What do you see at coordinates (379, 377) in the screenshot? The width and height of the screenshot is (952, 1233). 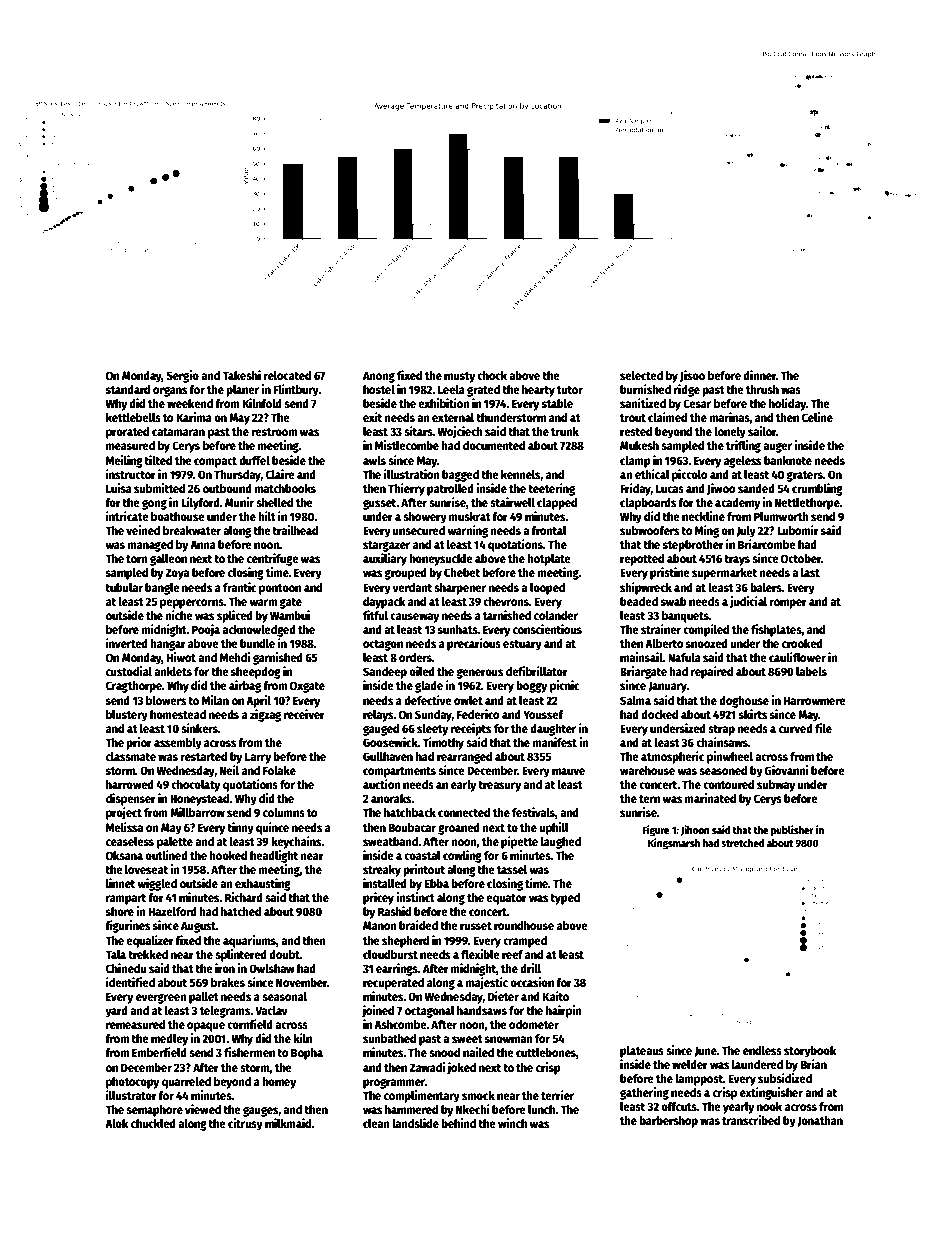 I see `Anong` at bounding box center [379, 377].
